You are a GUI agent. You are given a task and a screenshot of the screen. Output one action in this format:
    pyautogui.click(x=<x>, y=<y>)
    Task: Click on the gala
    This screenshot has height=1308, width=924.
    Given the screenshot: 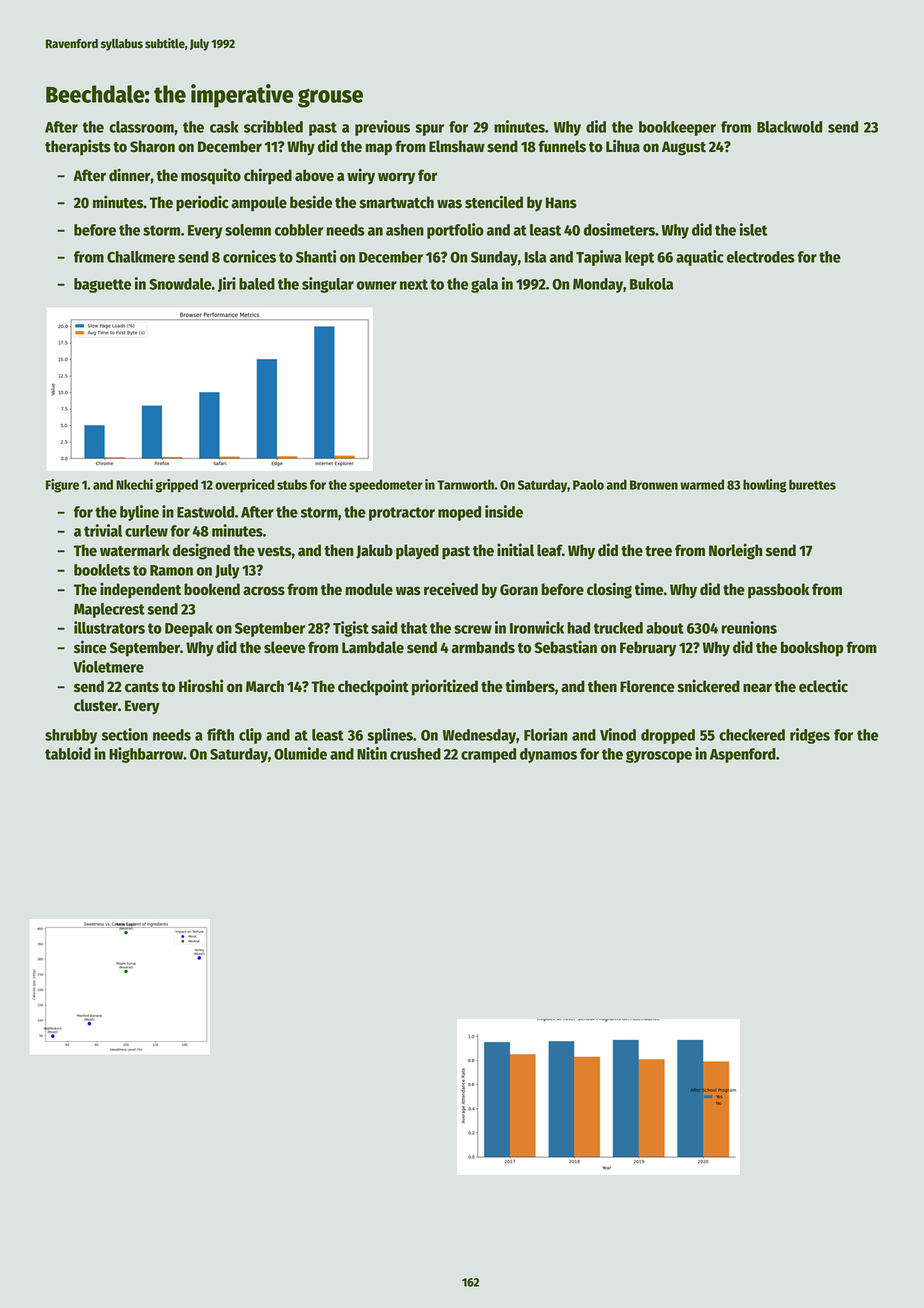 What is the action you would take?
    pyautogui.click(x=484, y=285)
